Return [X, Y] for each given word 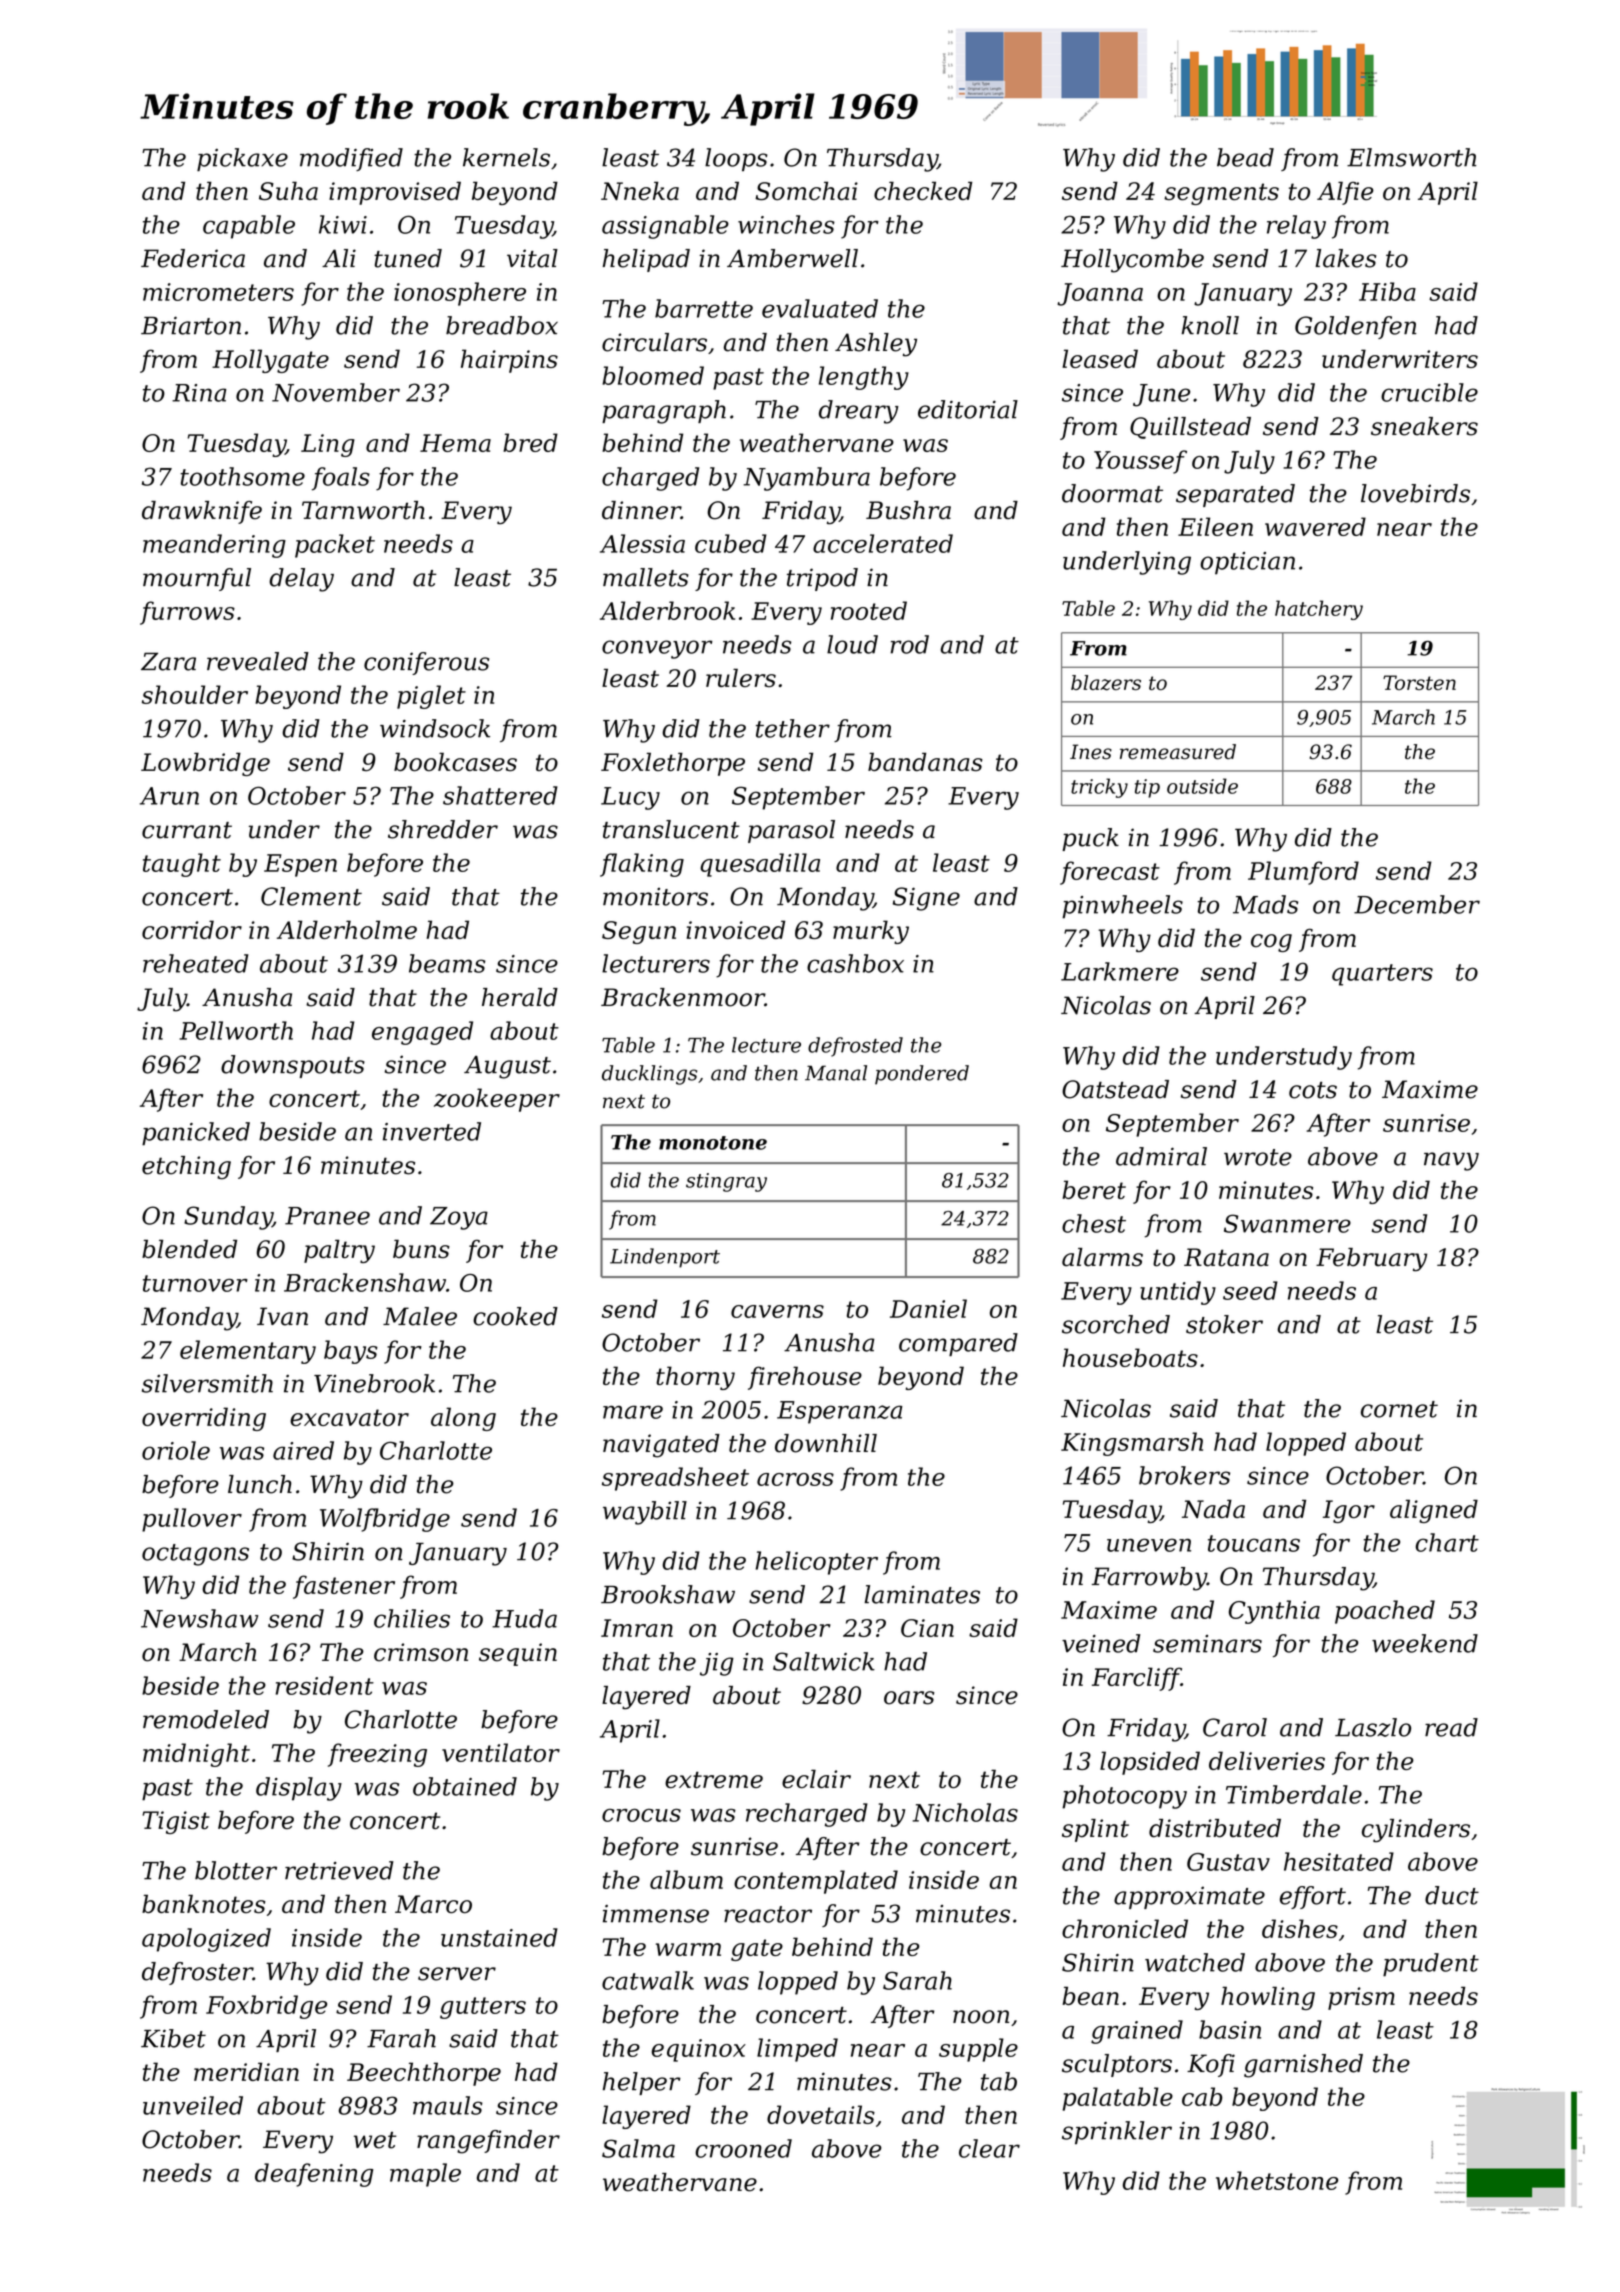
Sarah [917, 1980]
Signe [926, 899]
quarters [1382, 975]
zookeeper [497, 1100]
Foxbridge [266, 2007]
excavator [349, 1417]
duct [1452, 1895]
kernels [506, 157]
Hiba [1387, 291]
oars [909, 1698]
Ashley [876, 345]
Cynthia [1274, 1612]
